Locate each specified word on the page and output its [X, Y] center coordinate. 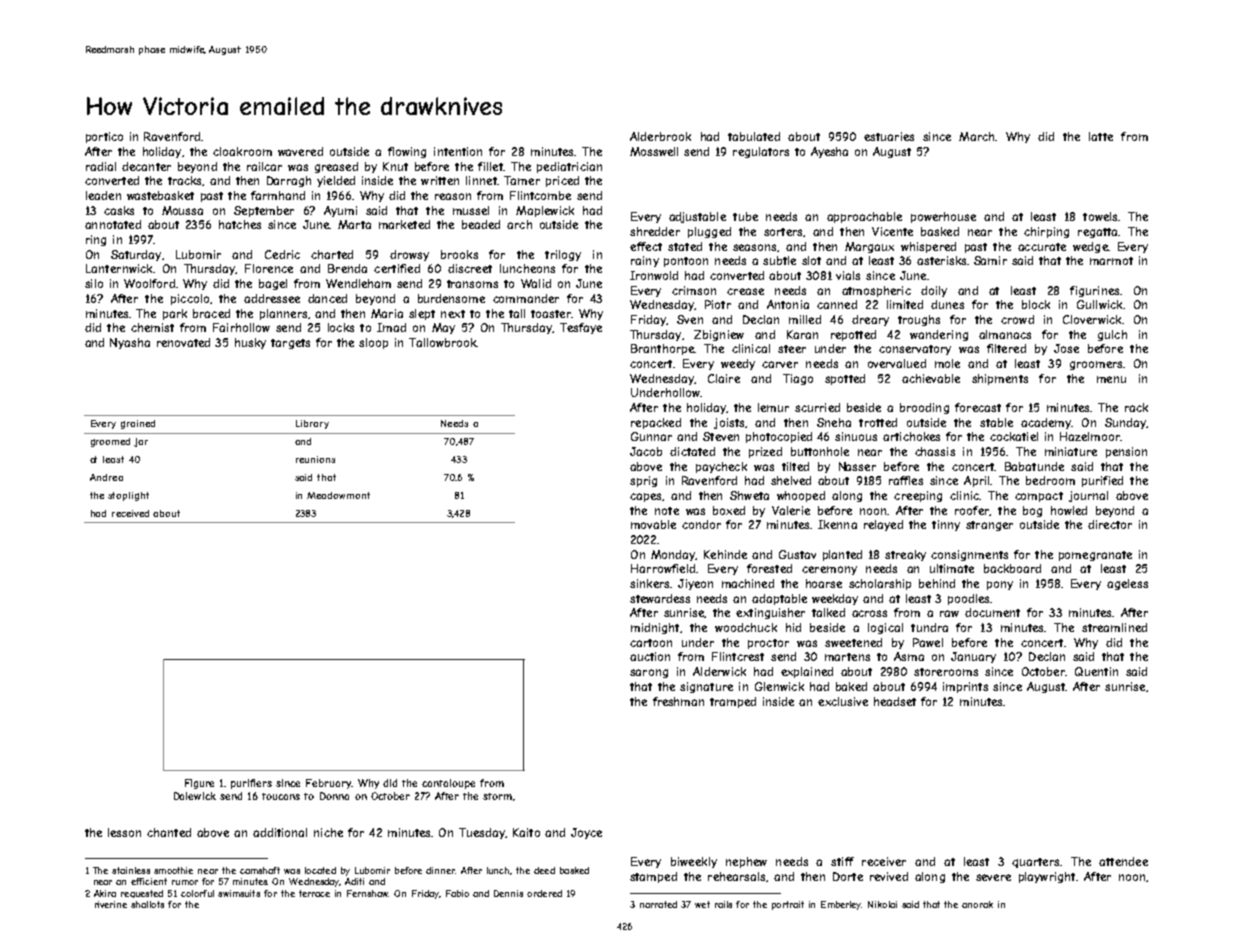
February [329, 784]
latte [1101, 136]
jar [141, 442]
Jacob [646, 451]
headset [895, 701]
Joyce [586, 833]
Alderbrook [660, 136]
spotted [845, 379]
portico [104, 137]
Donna [334, 796]
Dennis [508, 893]
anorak [977, 904]
